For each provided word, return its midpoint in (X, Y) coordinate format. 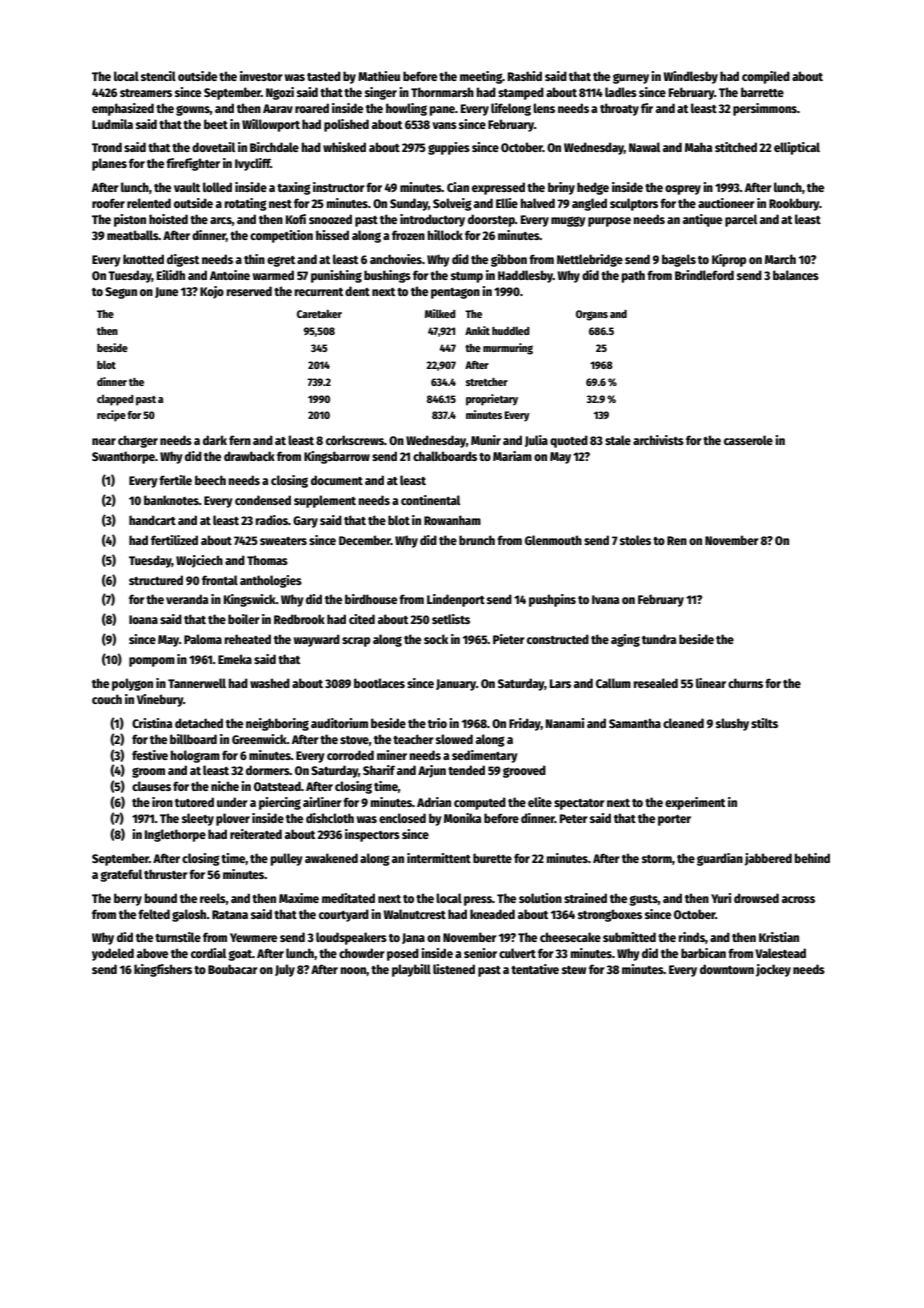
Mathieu (379, 76)
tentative (535, 969)
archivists (658, 440)
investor (261, 76)
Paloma (203, 639)
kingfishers (163, 970)
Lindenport (456, 600)
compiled (766, 77)
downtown (727, 969)
